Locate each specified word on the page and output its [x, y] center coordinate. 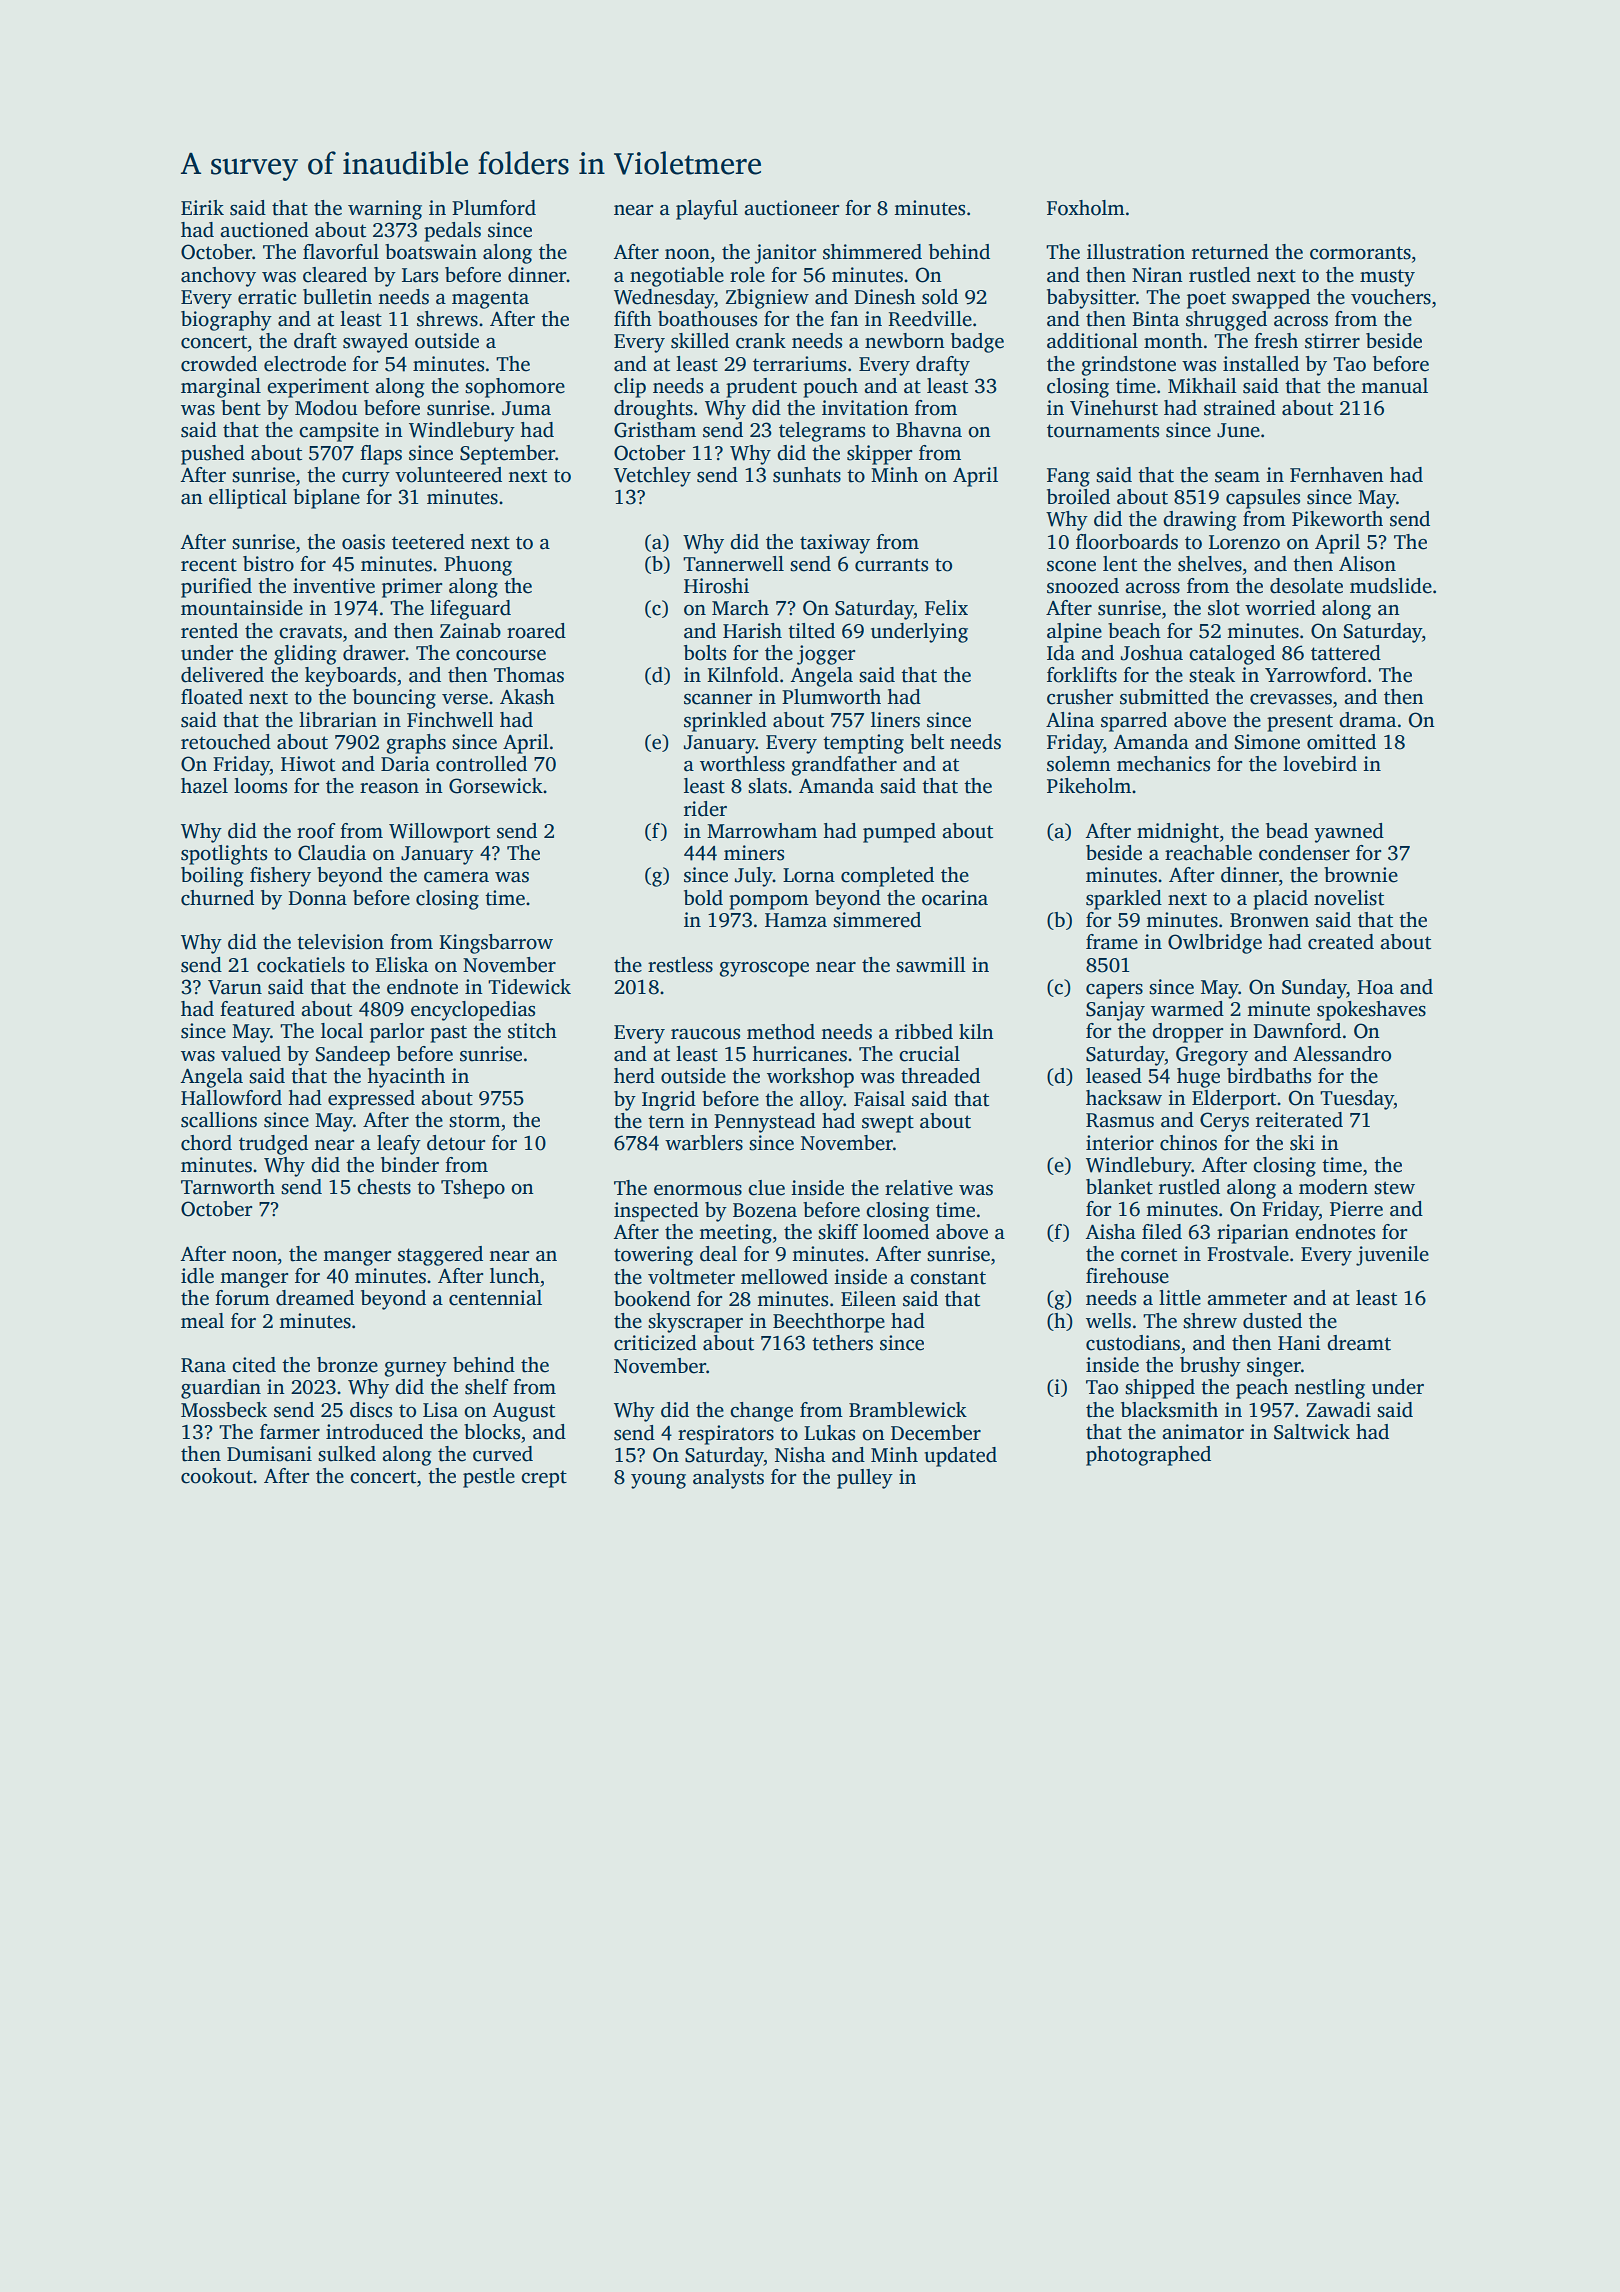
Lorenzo [1244, 542]
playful [707, 210]
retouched [226, 742]
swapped [1271, 299]
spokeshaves [1371, 1011]
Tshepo [473, 1189]
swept [888, 1124]
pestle [489, 1478]
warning [385, 210]
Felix [946, 608]
